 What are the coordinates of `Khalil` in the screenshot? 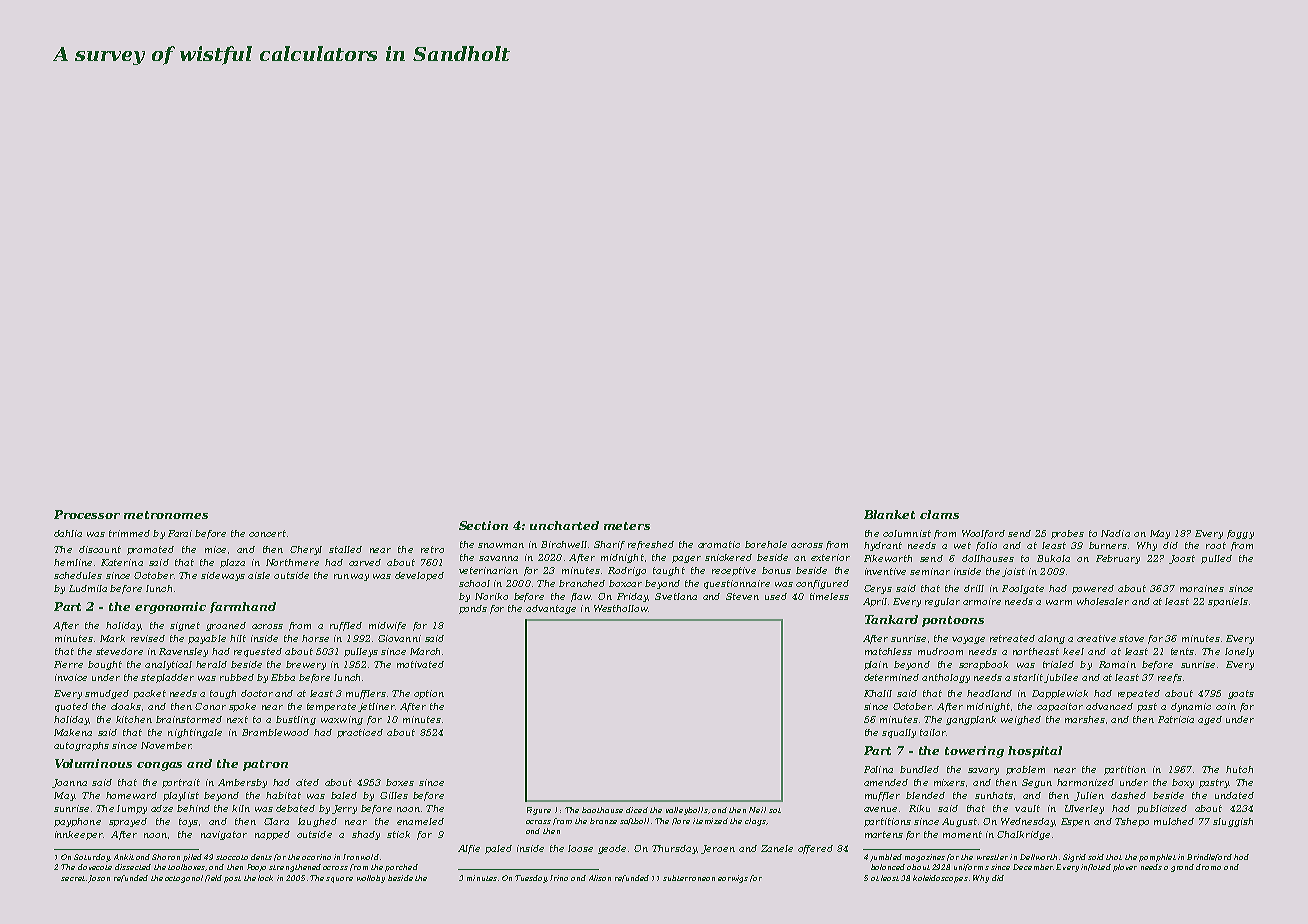 It's located at (878, 693).
